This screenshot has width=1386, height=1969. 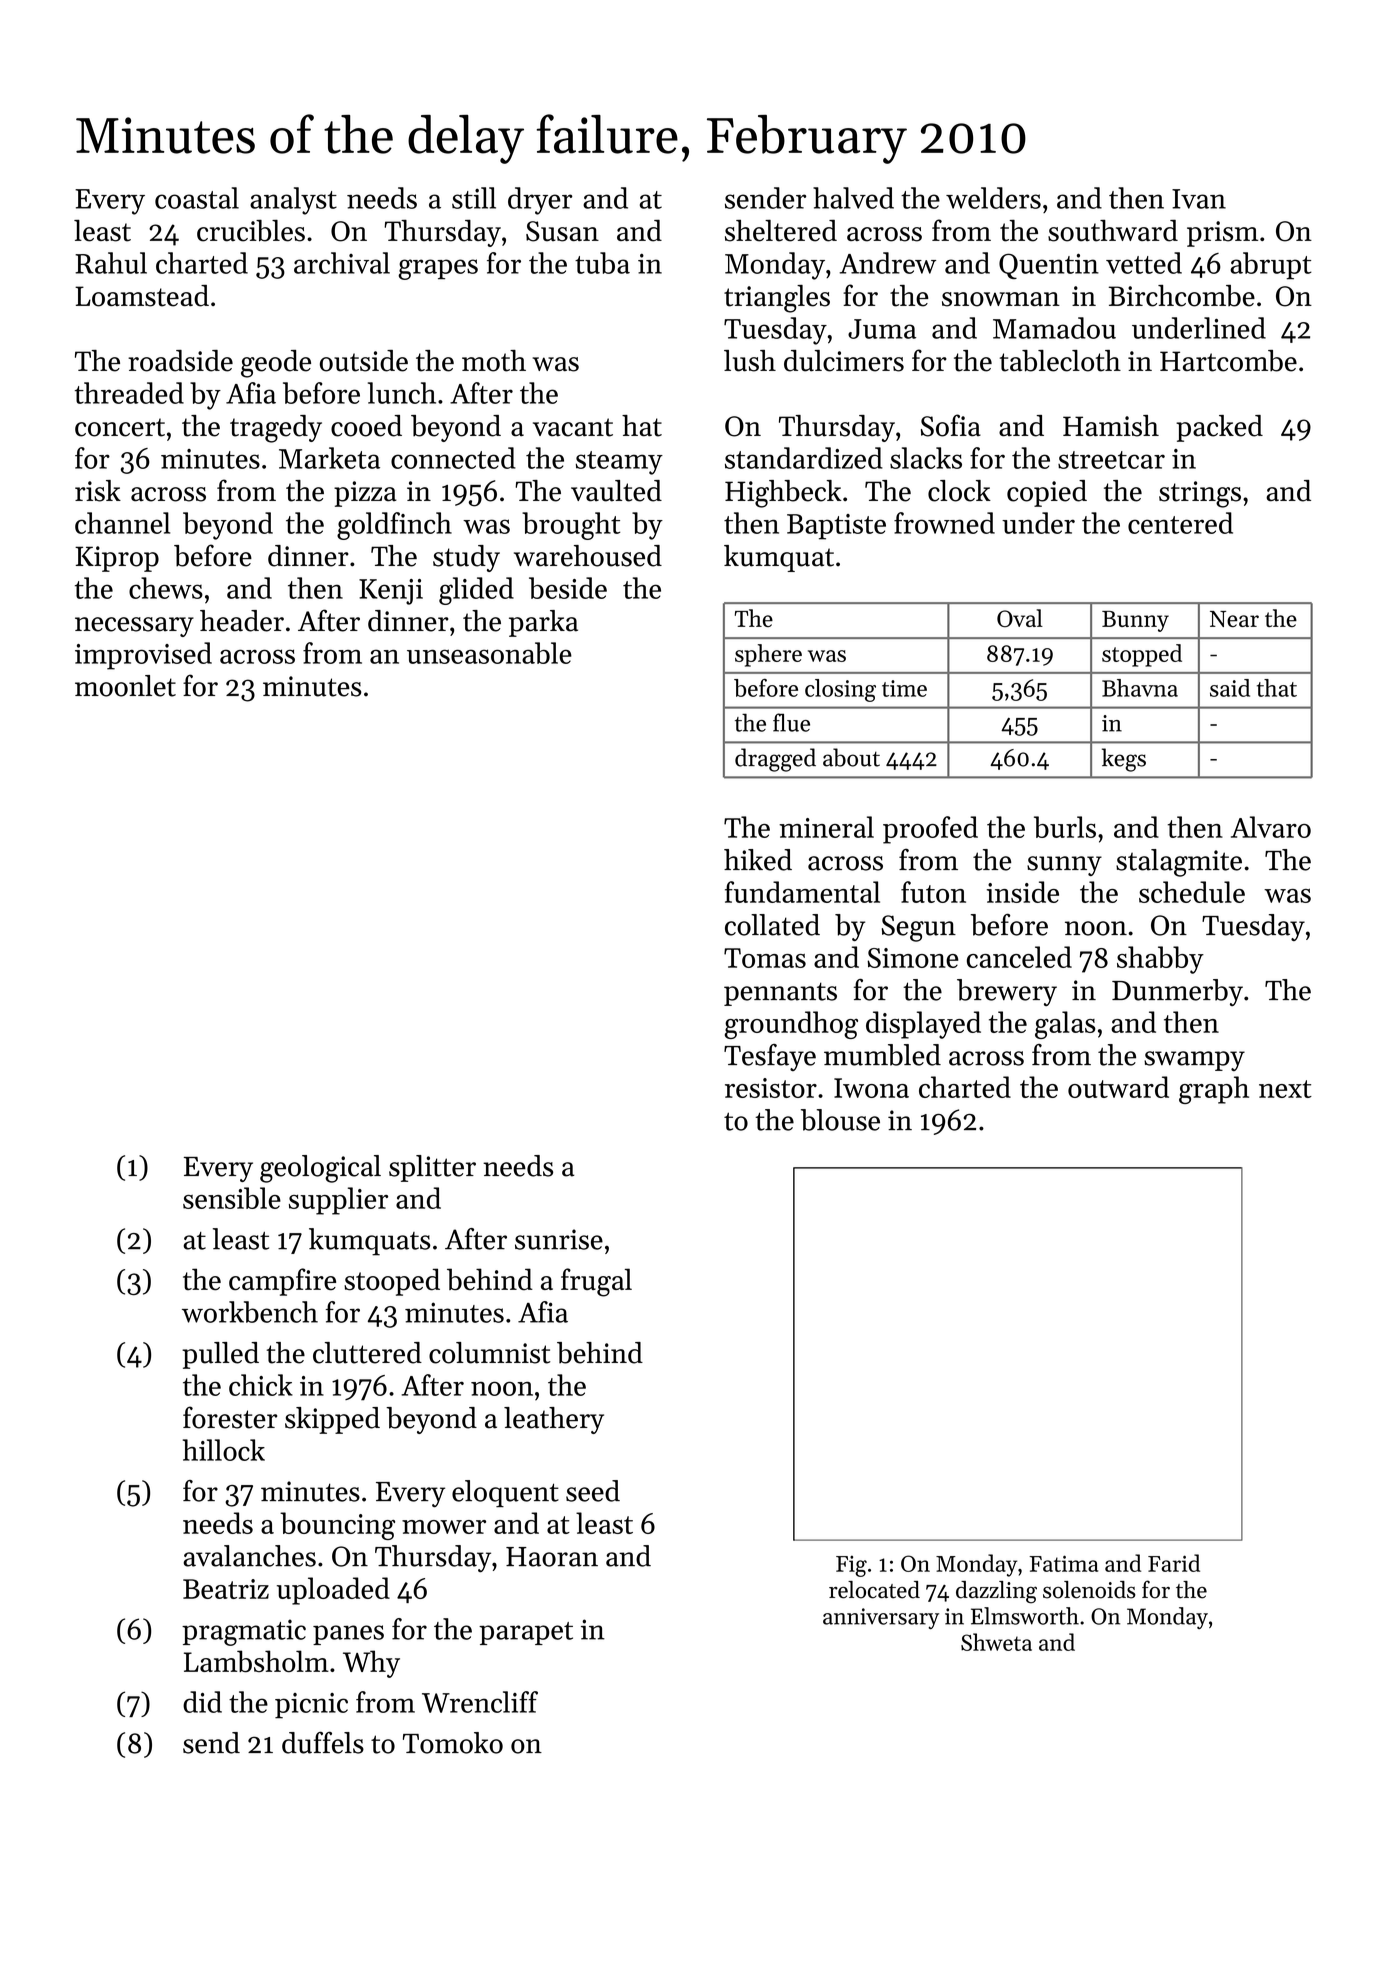 What do you see at coordinates (1177, 992) in the screenshot?
I see `Dunmerby` at bounding box center [1177, 992].
